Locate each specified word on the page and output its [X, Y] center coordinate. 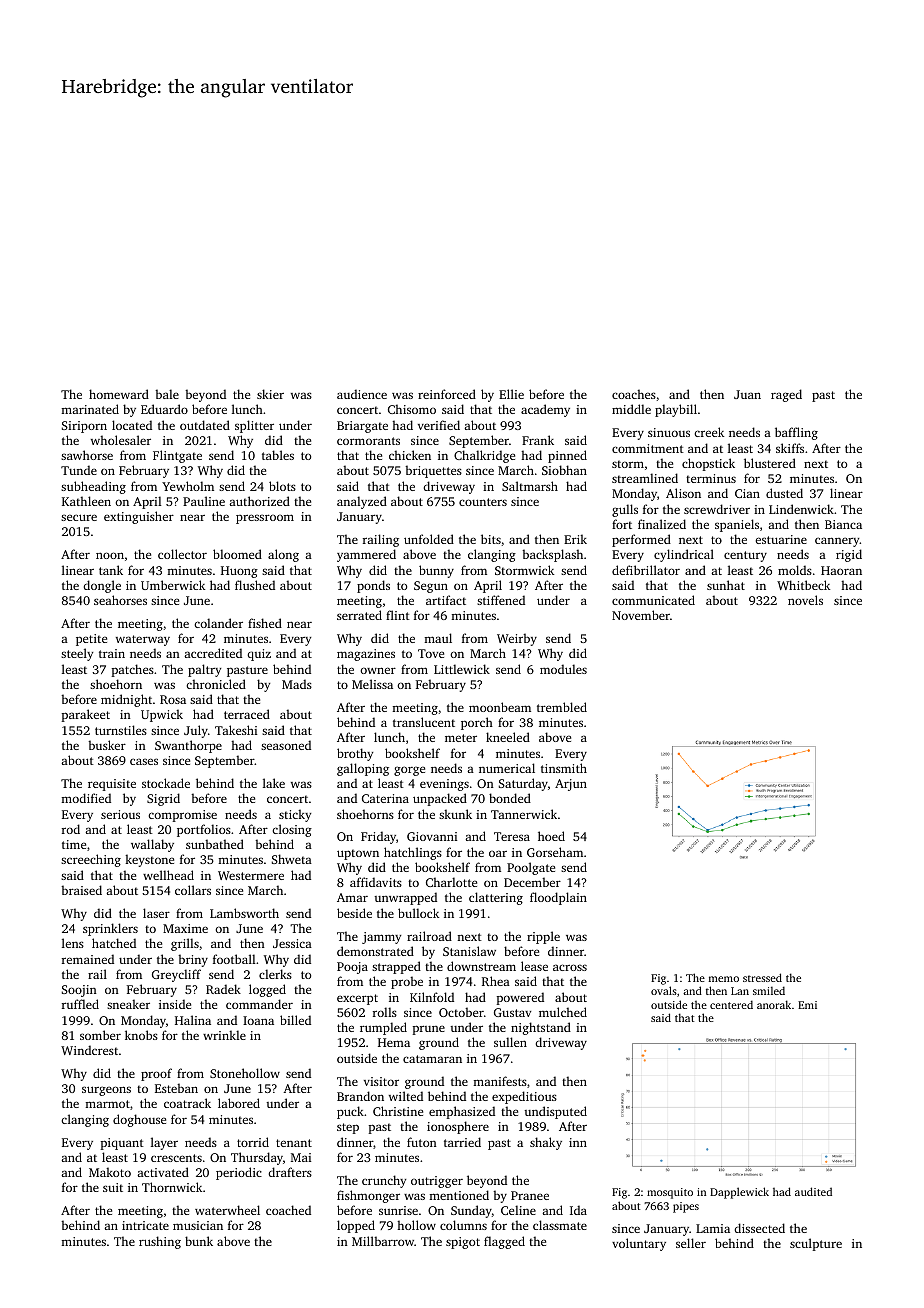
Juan [747, 394]
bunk [199, 1241]
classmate [560, 1225]
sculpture [816, 1244]
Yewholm [188, 486]
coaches [634, 394]
